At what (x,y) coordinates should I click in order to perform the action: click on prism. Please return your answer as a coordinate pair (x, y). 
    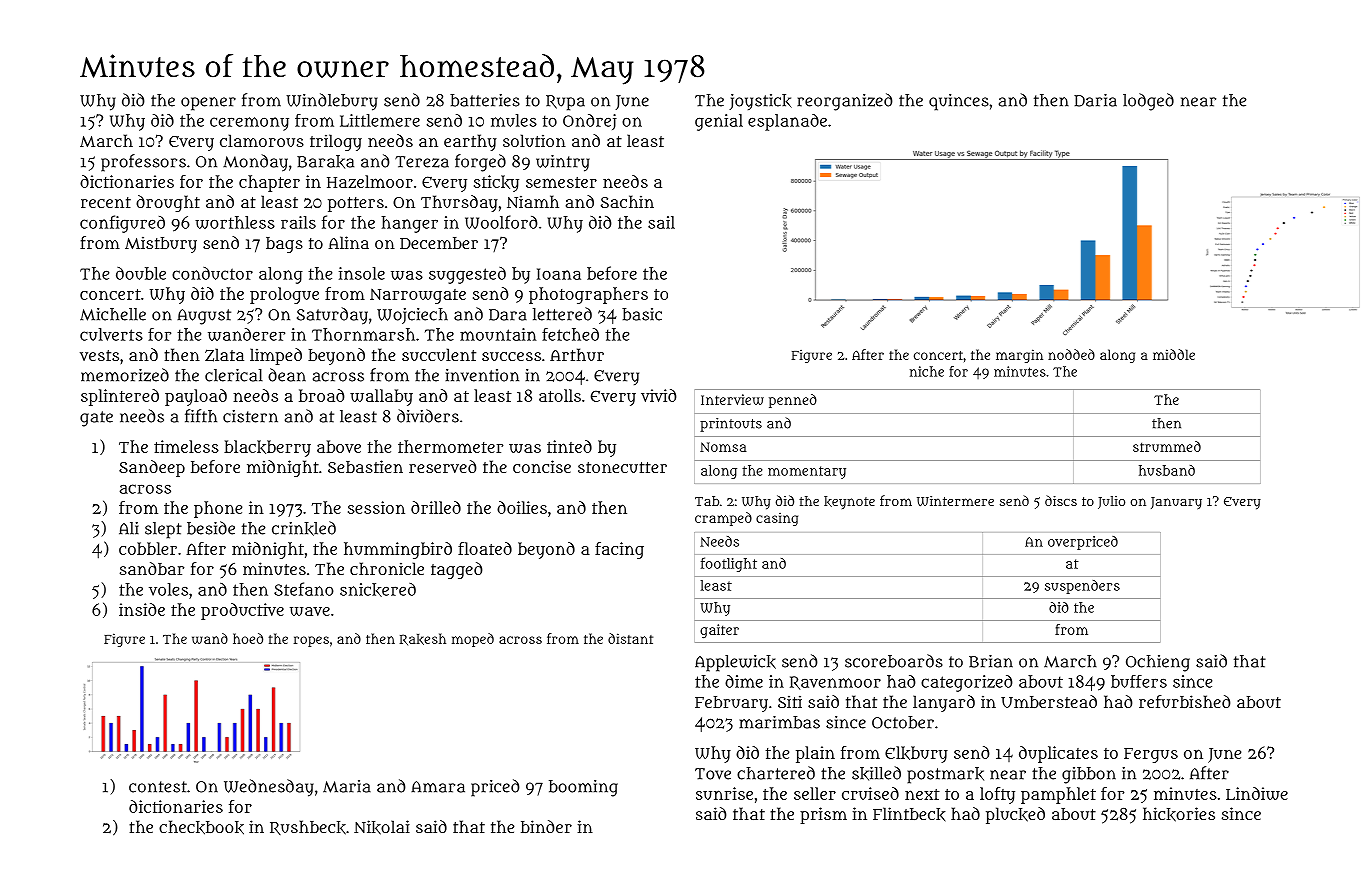
    Looking at the image, I should click on (823, 815).
